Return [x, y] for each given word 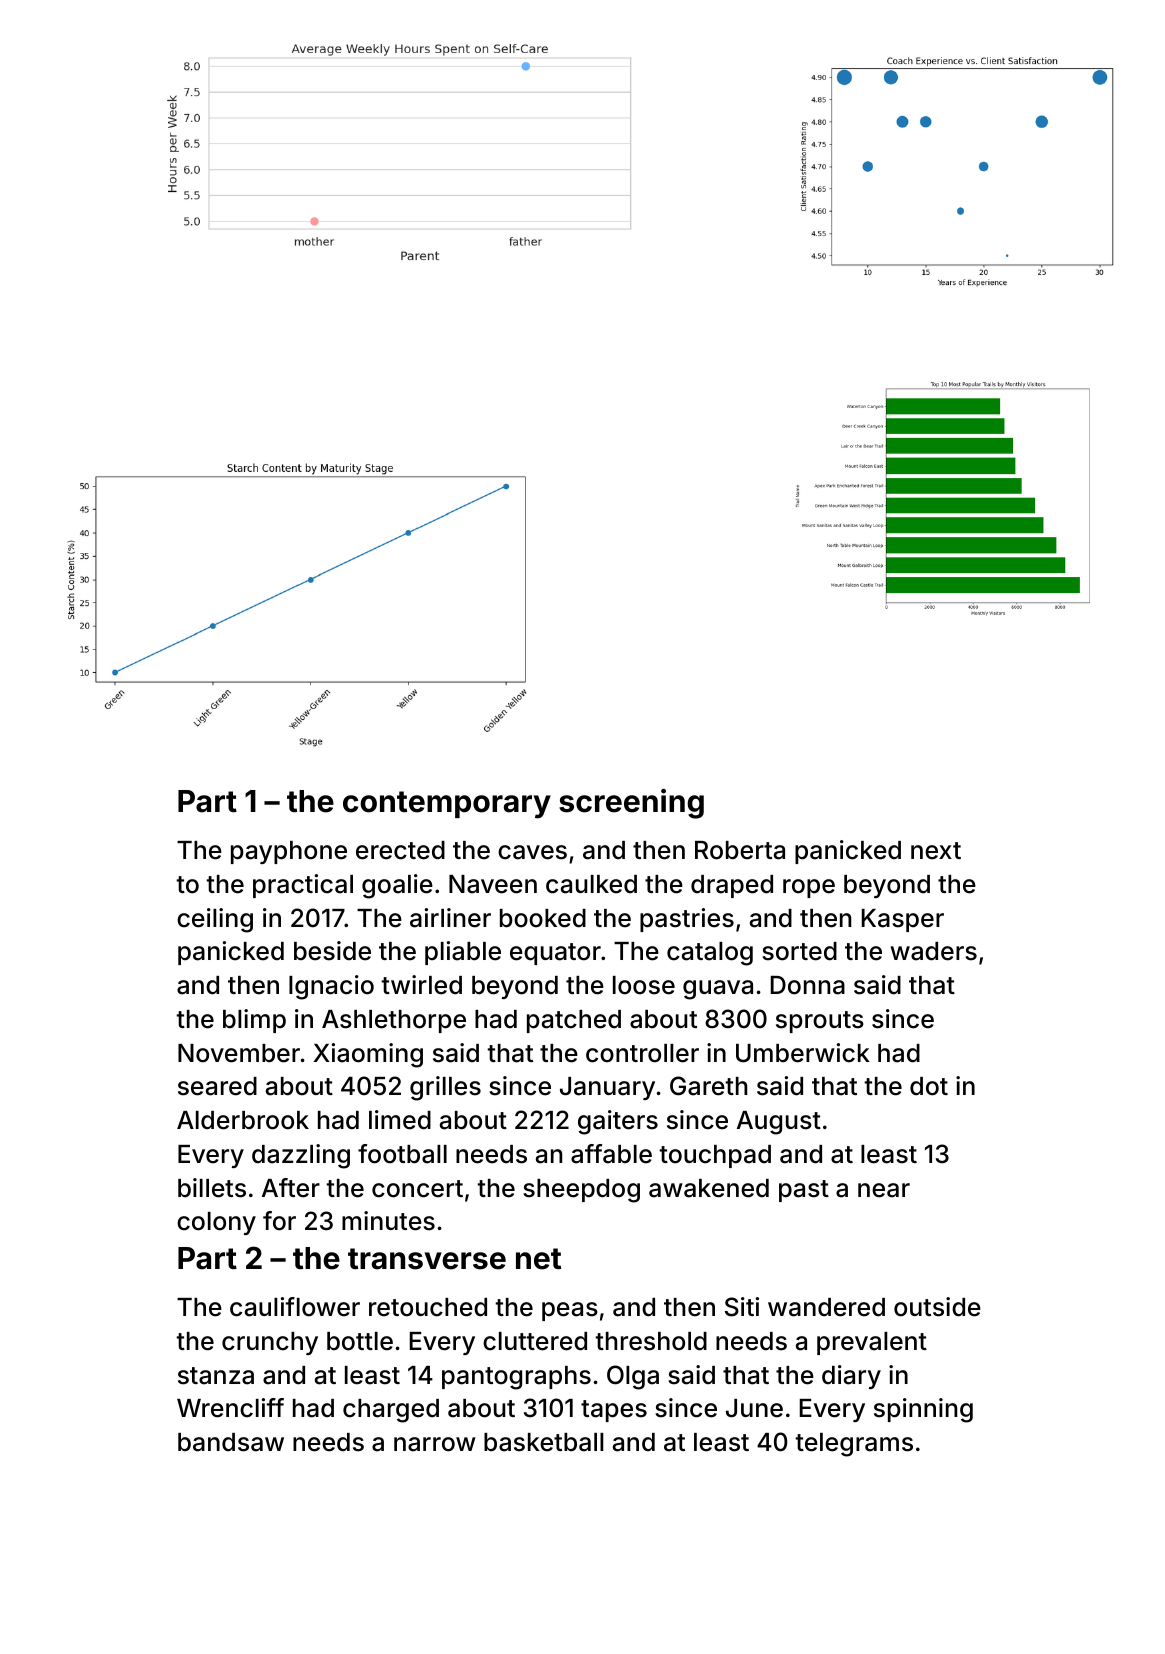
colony [216, 1223]
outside [937, 1307]
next [936, 851]
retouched [428, 1307]
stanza [216, 1376]
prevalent [872, 1343]
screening [631, 804]
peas [570, 1311]
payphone [289, 852]
